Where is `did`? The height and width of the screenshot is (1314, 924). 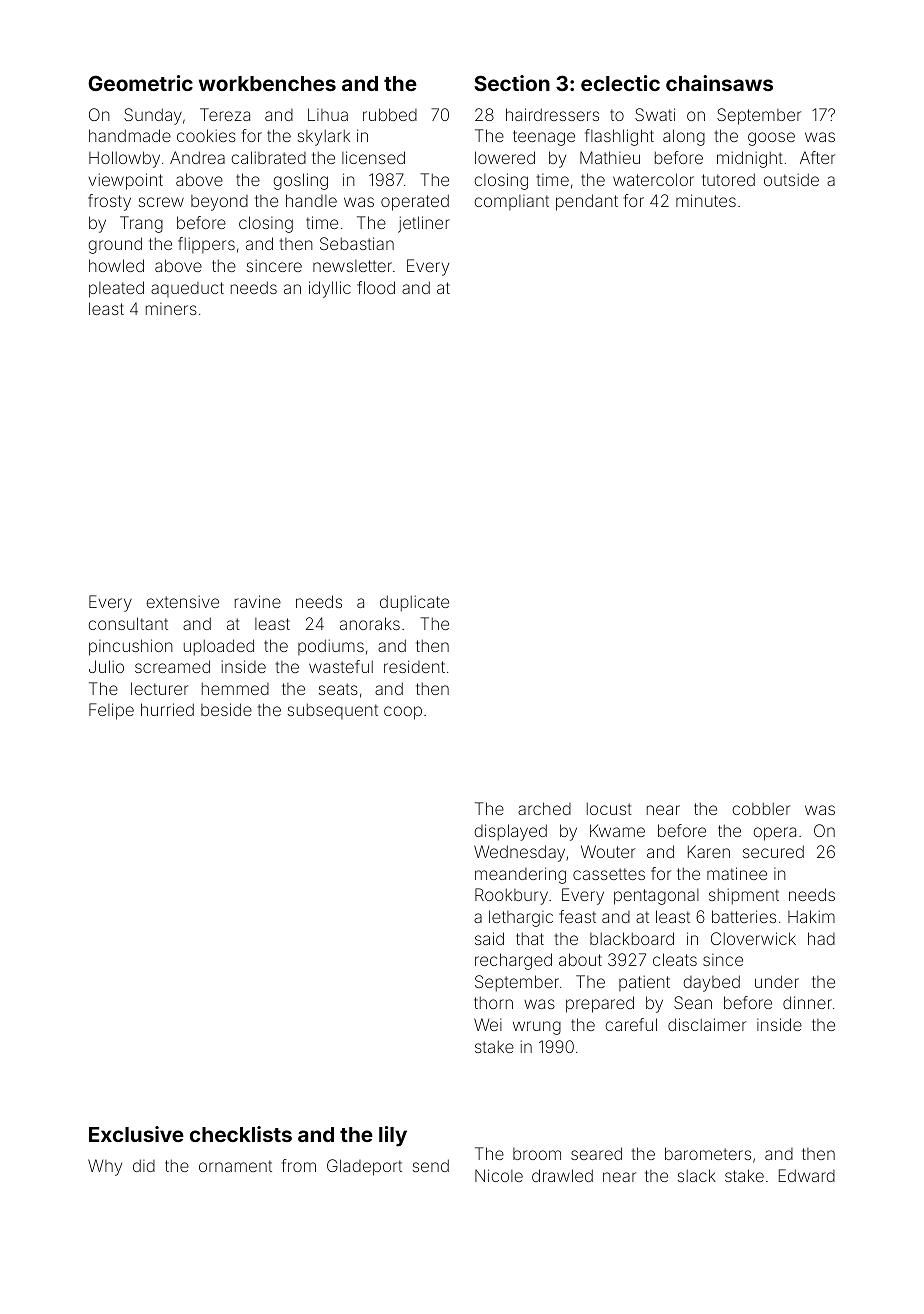
did is located at coordinates (144, 1165).
